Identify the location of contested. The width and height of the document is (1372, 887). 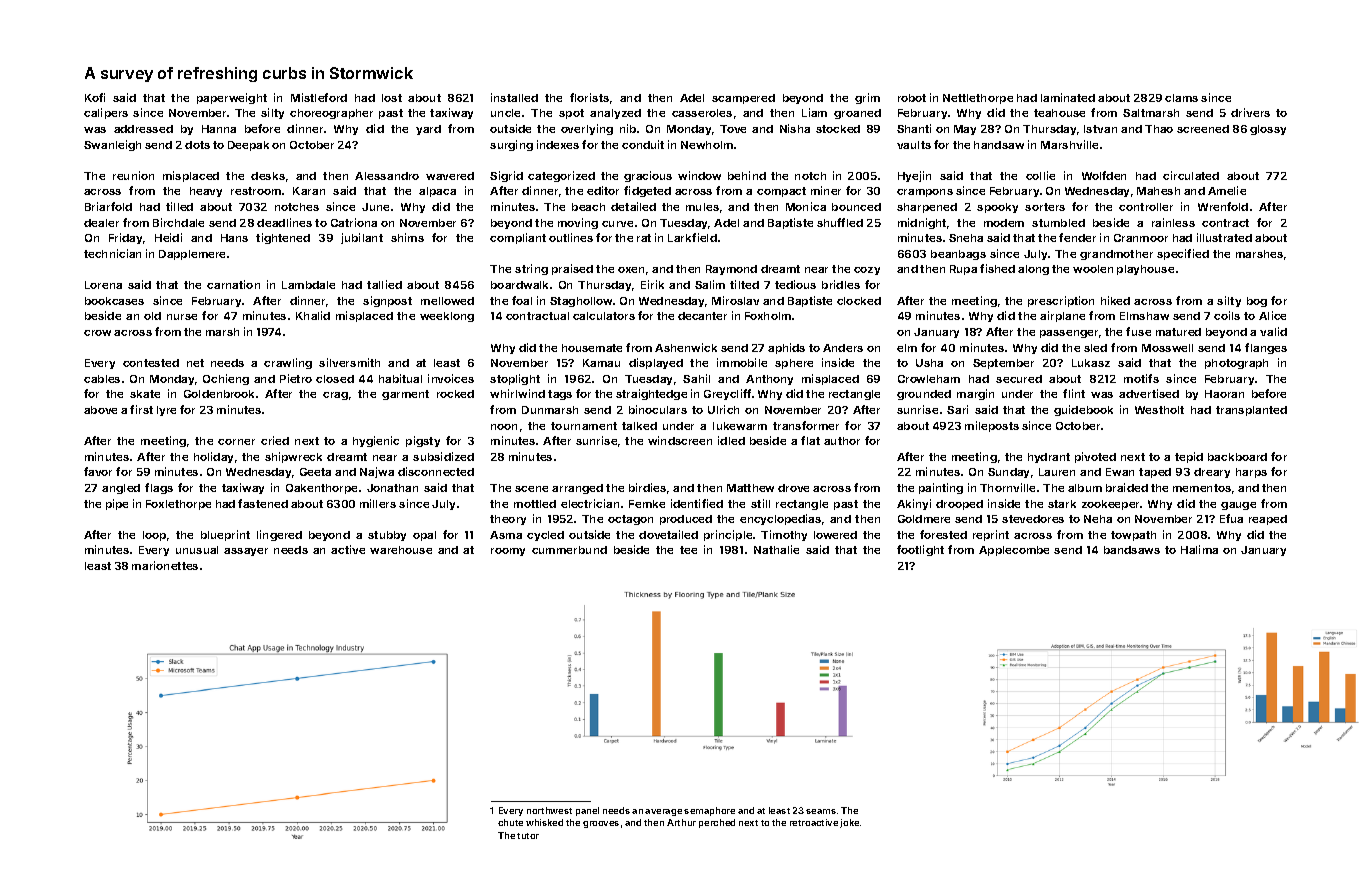
(151, 363).
